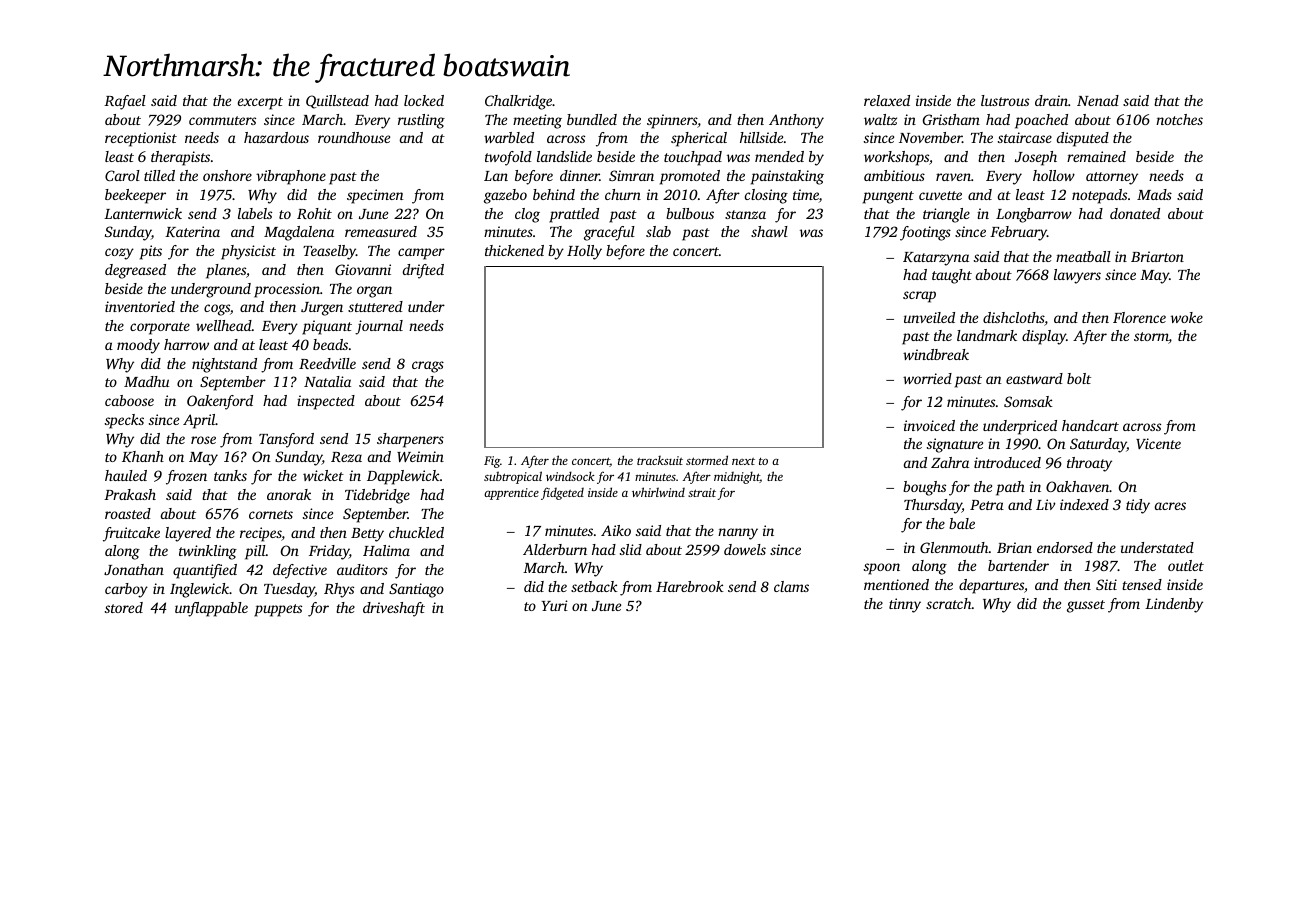  What do you see at coordinates (255, 213) in the page?
I see `labels` at bounding box center [255, 213].
